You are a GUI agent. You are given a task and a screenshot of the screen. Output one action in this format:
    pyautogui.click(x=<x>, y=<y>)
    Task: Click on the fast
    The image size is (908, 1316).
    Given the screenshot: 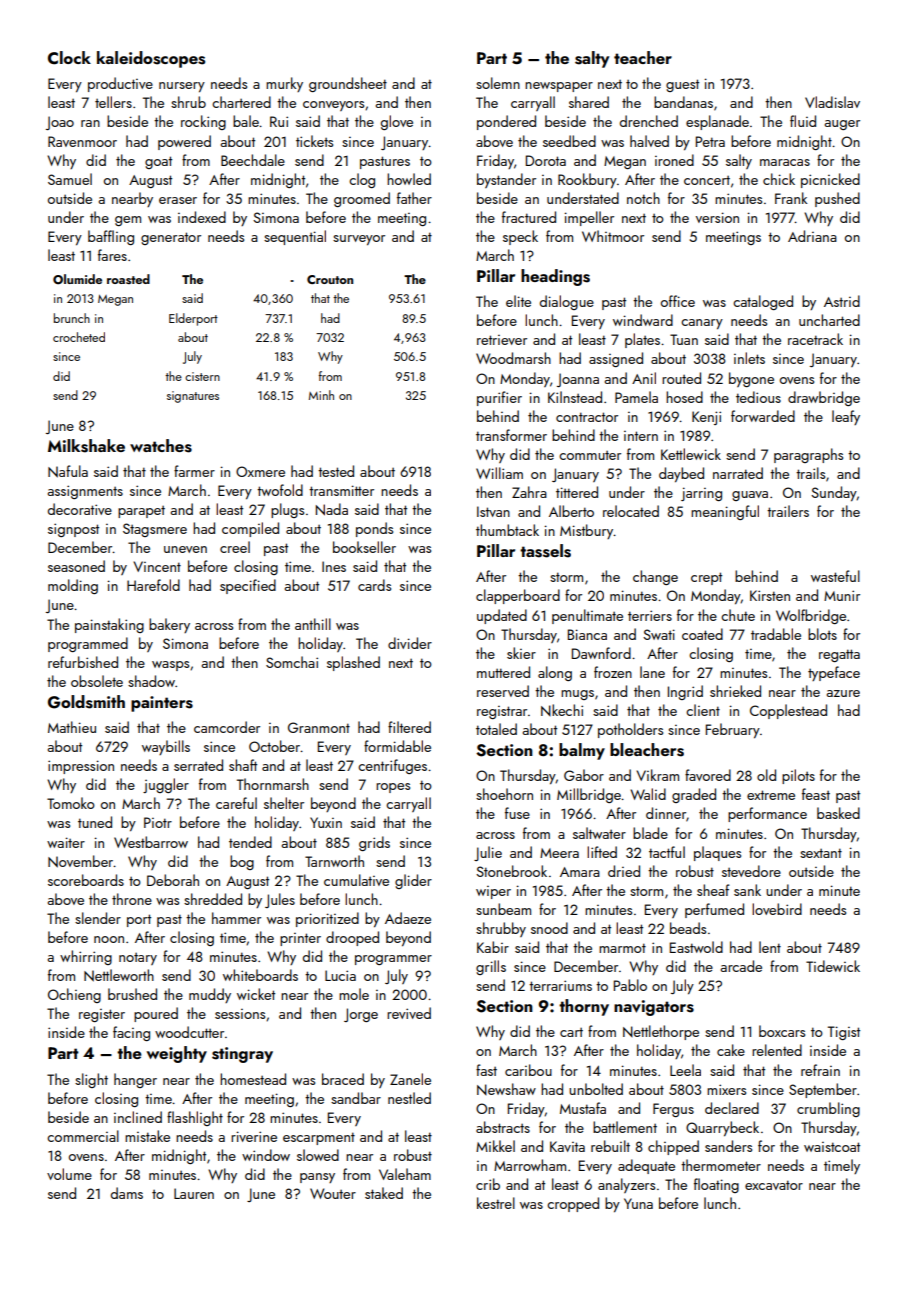 What is the action you would take?
    pyautogui.click(x=486, y=1070)
